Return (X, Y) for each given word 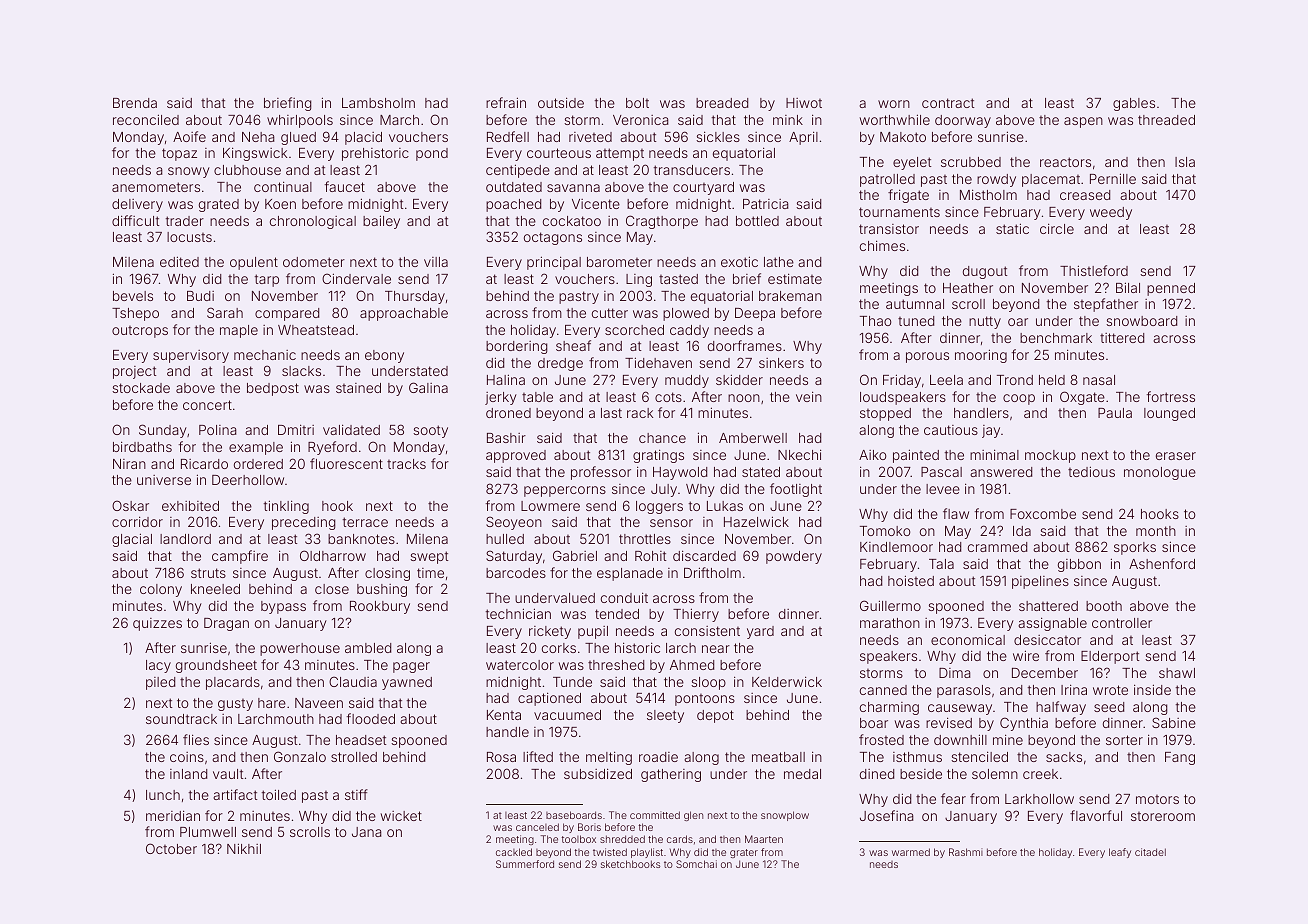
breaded (722, 103)
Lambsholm (378, 103)
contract (948, 103)
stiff (356, 794)
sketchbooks (630, 864)
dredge (560, 364)
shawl (1177, 673)
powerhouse (300, 649)
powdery (794, 557)
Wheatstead (316, 330)
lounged (1169, 414)
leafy (1120, 853)
